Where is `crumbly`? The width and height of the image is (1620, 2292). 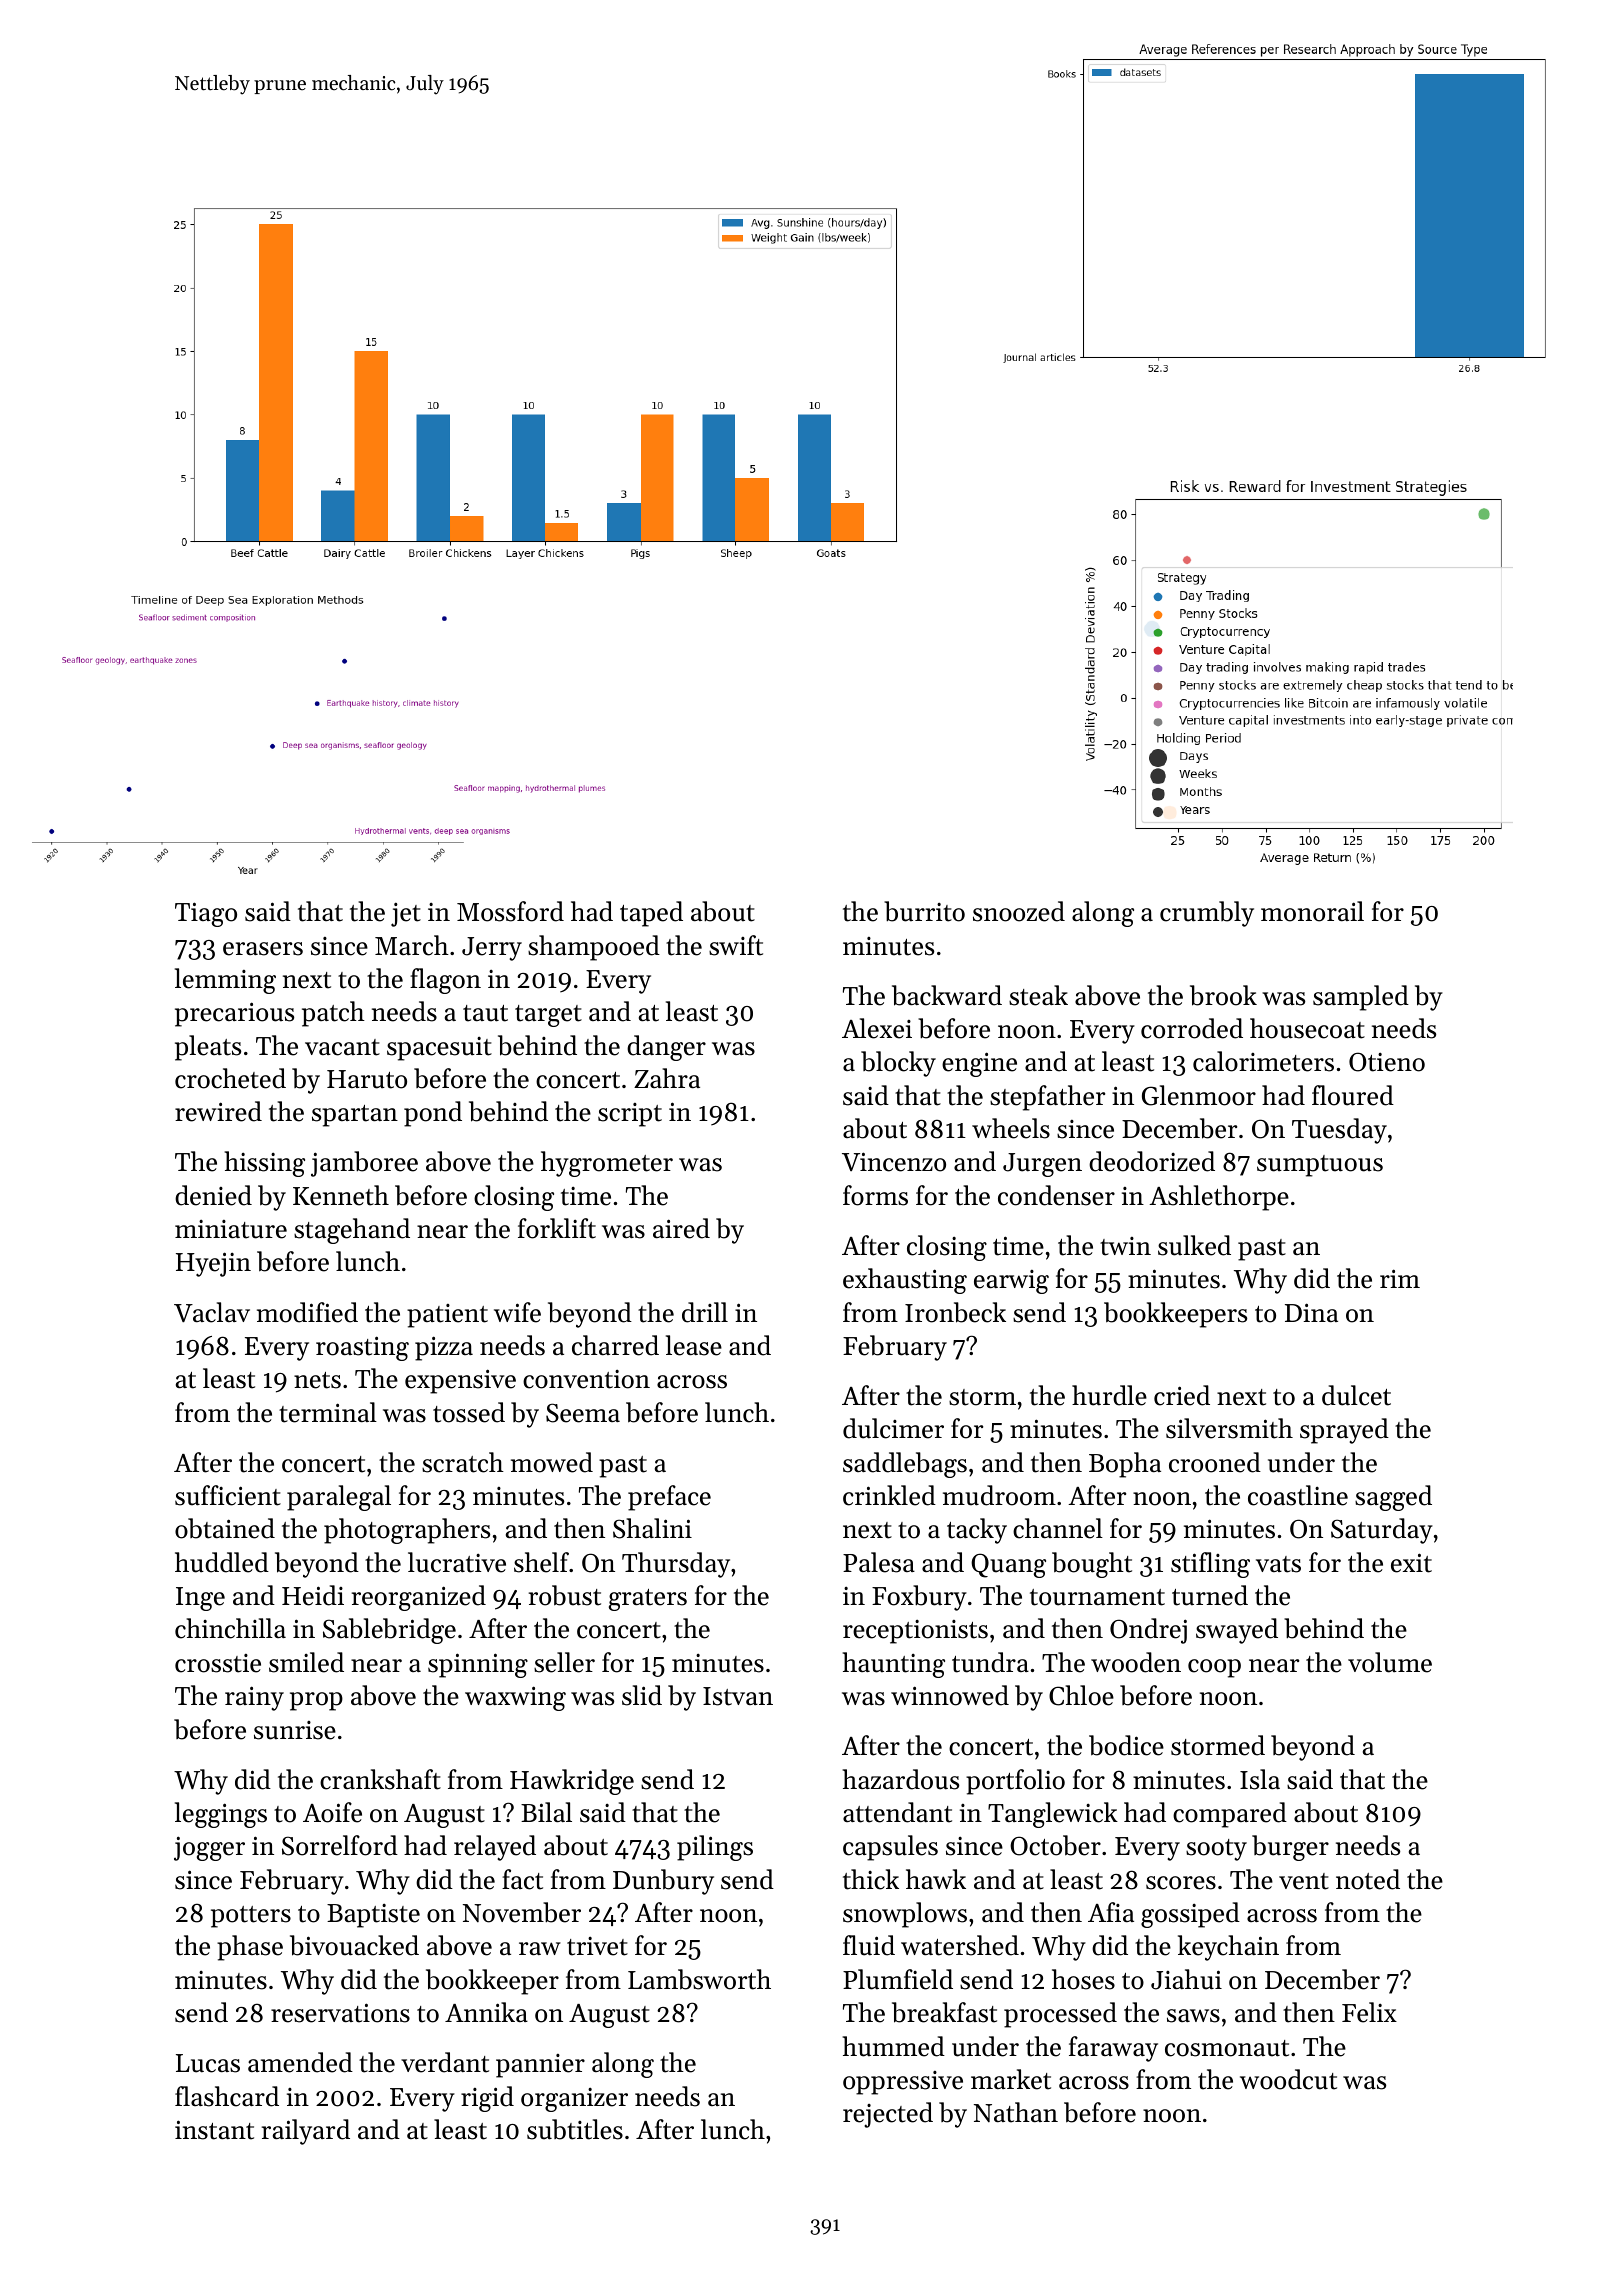
crumbly is located at coordinates (1207, 914).
